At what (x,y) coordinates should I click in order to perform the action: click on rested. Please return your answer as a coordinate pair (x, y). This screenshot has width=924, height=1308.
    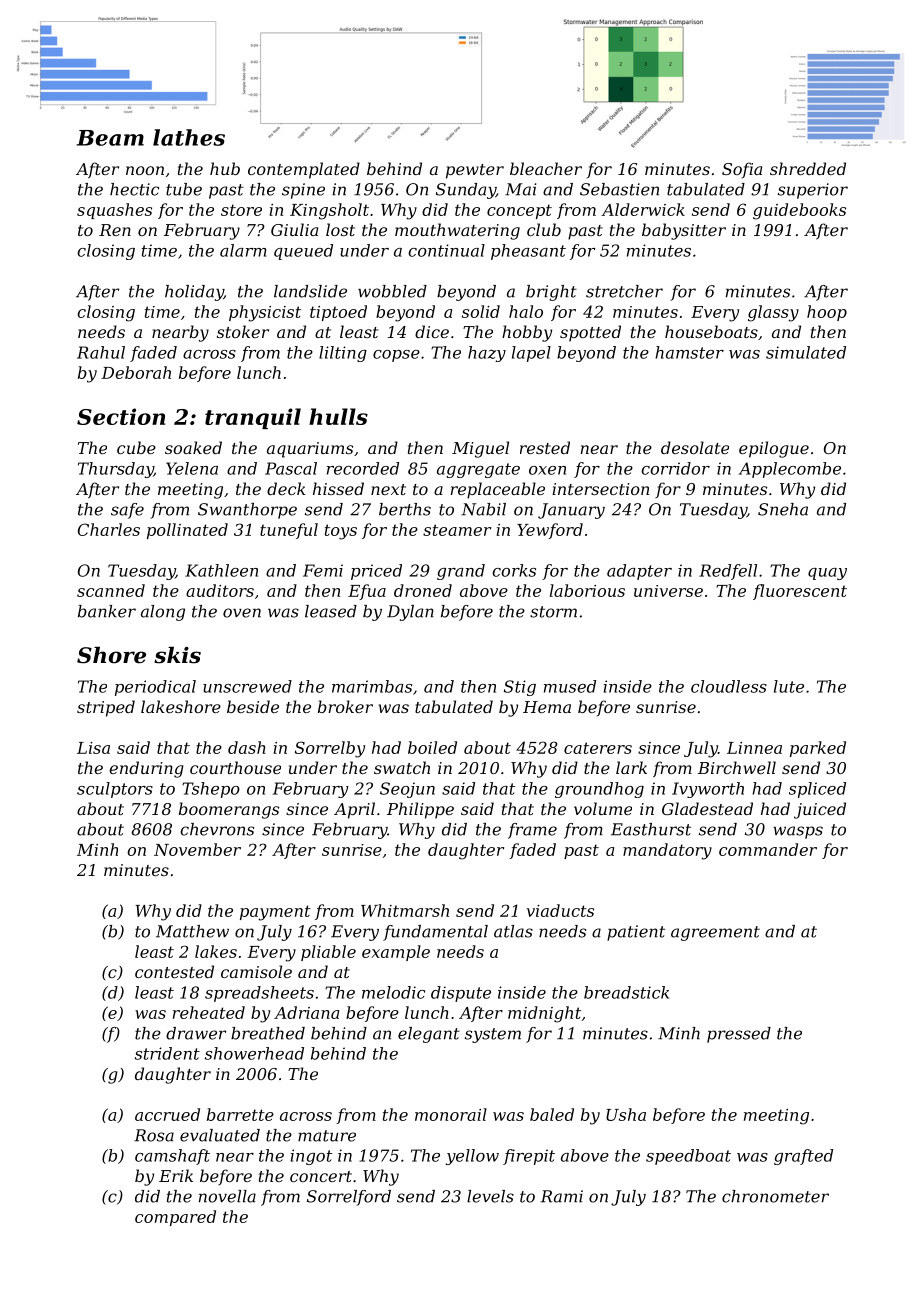
    Looking at the image, I should click on (545, 447).
